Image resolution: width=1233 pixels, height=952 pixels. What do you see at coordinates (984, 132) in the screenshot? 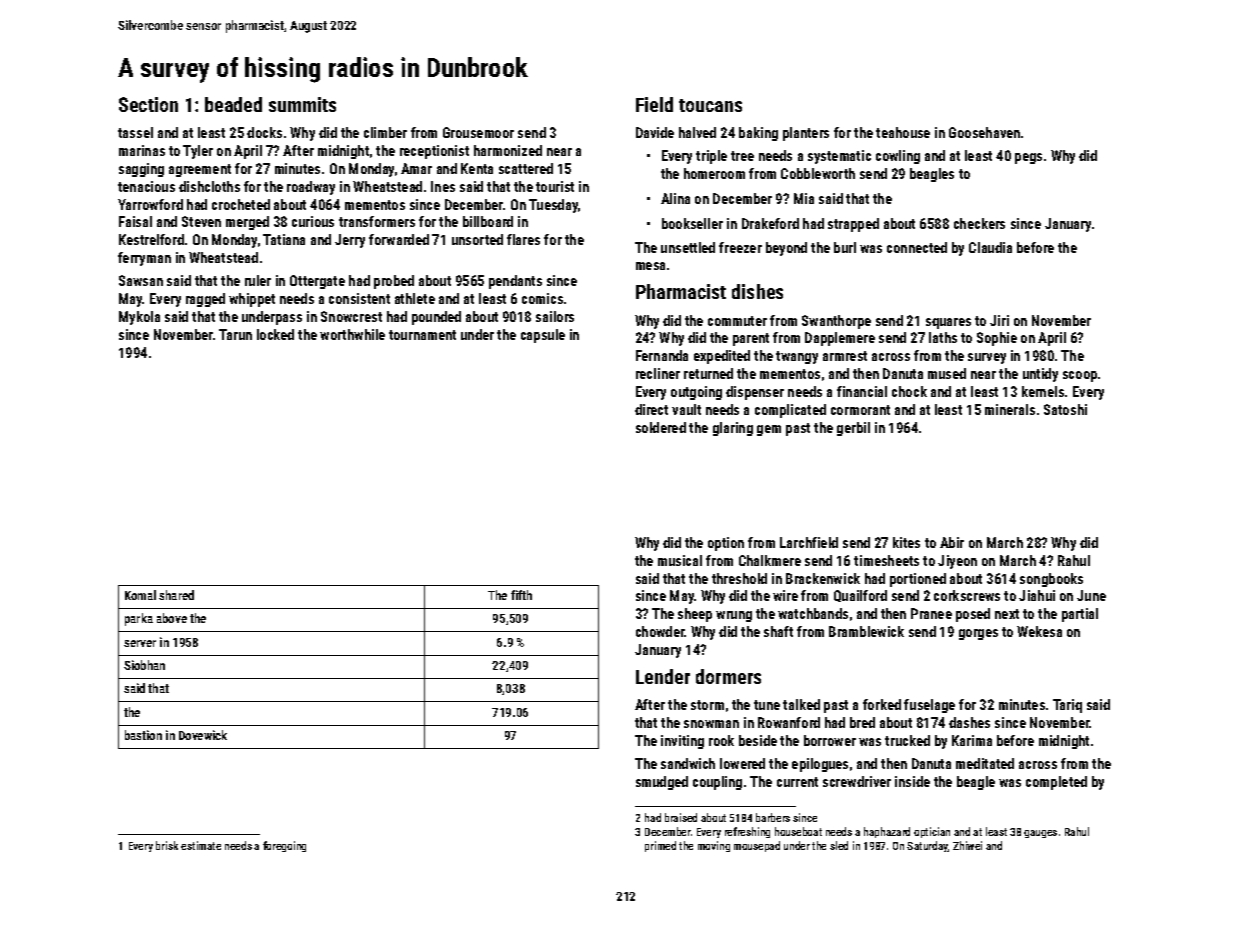
I see `Goosehaven` at bounding box center [984, 132].
